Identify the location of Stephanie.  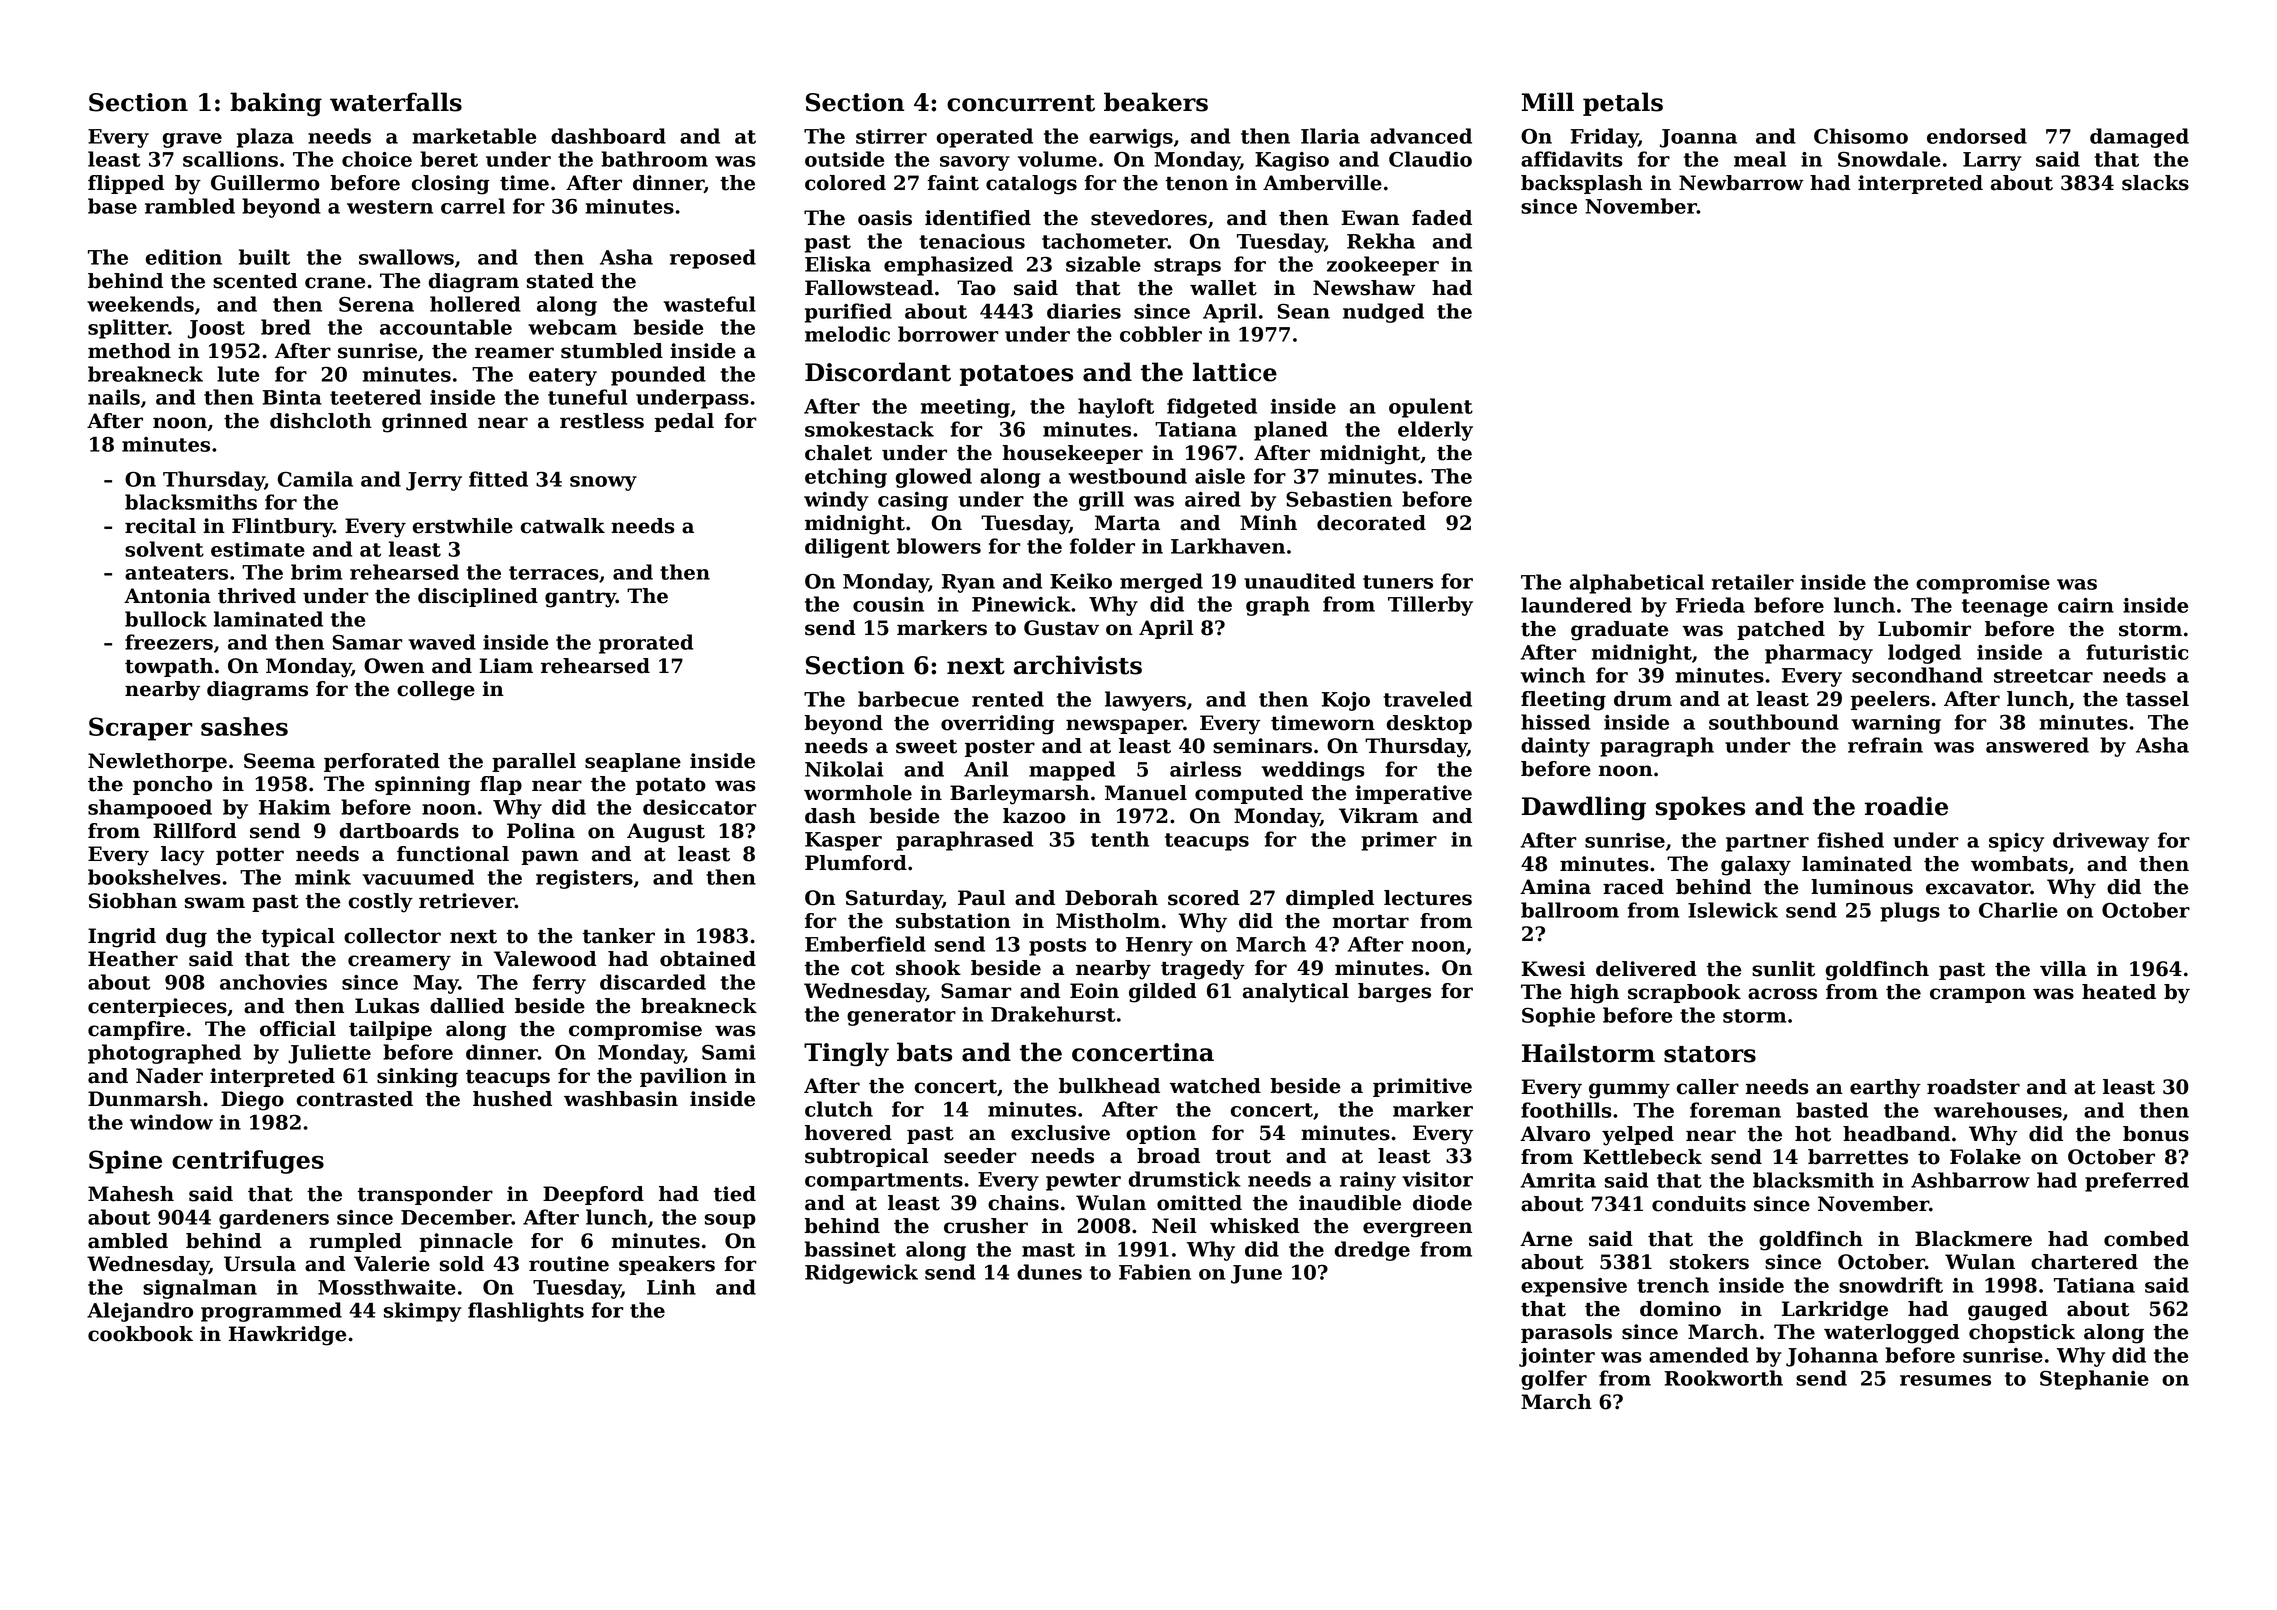
(2094, 1380).
